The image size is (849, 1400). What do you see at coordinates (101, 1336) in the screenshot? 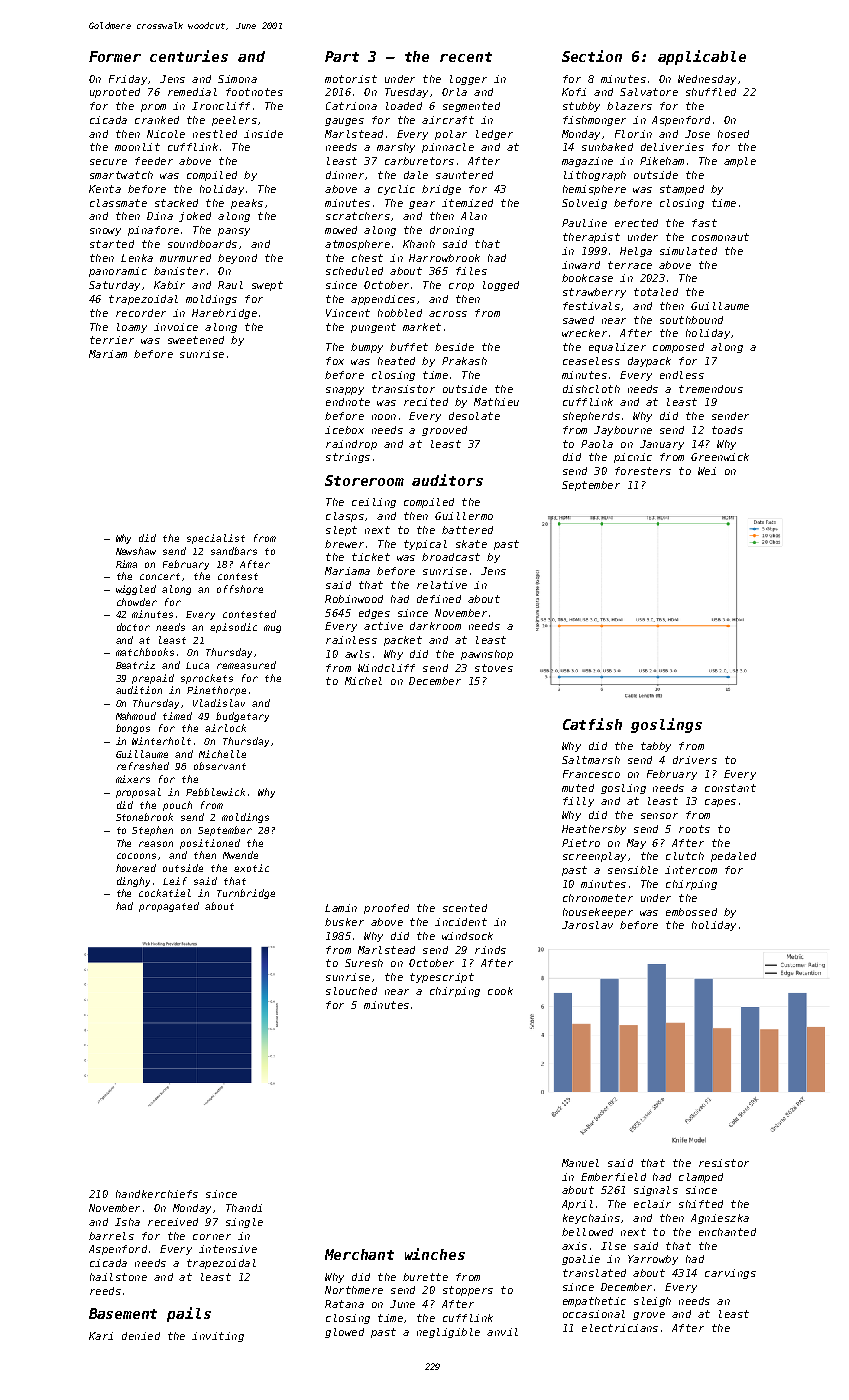
I see `Kari` at bounding box center [101, 1336].
